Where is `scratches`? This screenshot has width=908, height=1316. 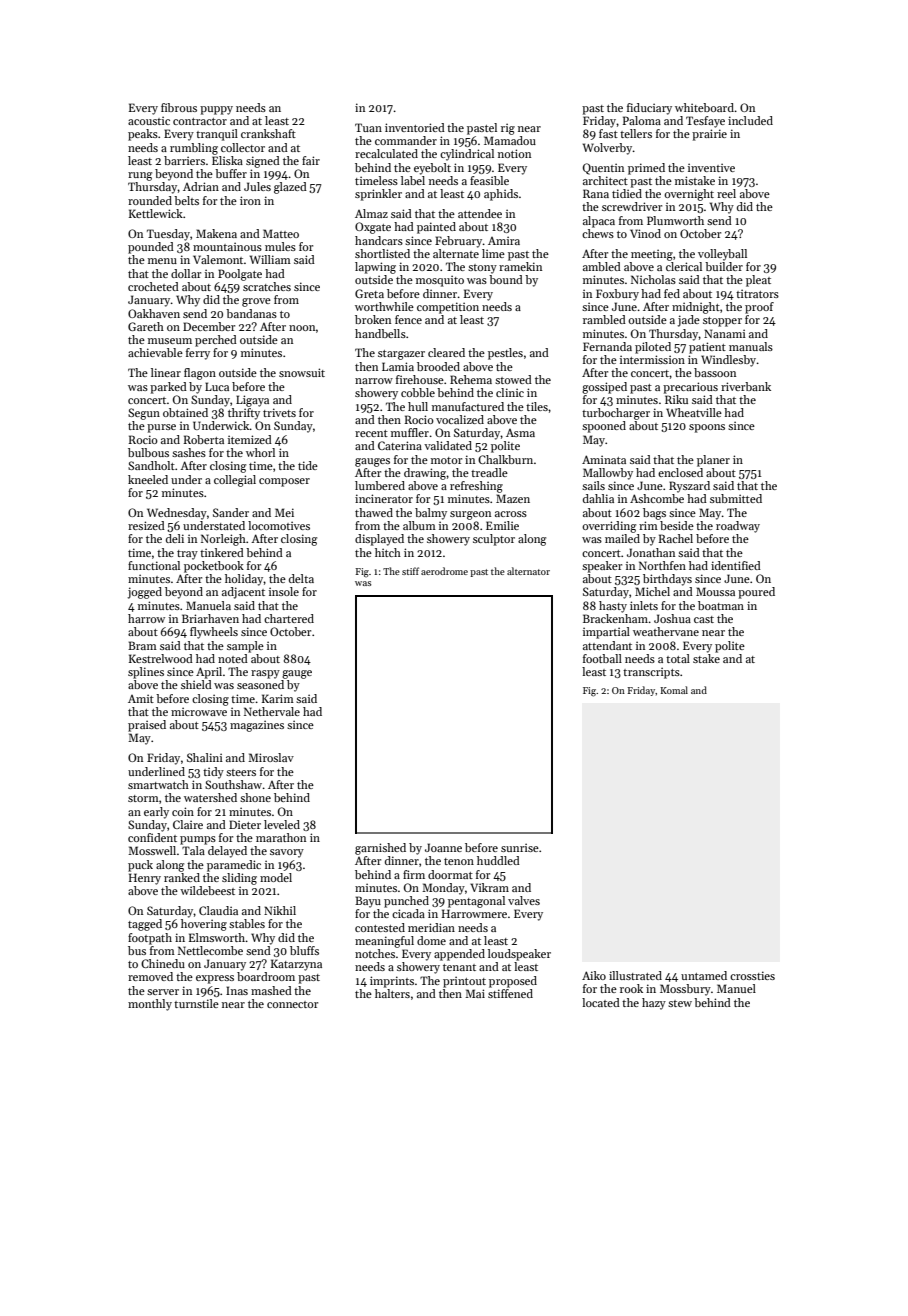
scratches is located at coordinates (267, 286).
